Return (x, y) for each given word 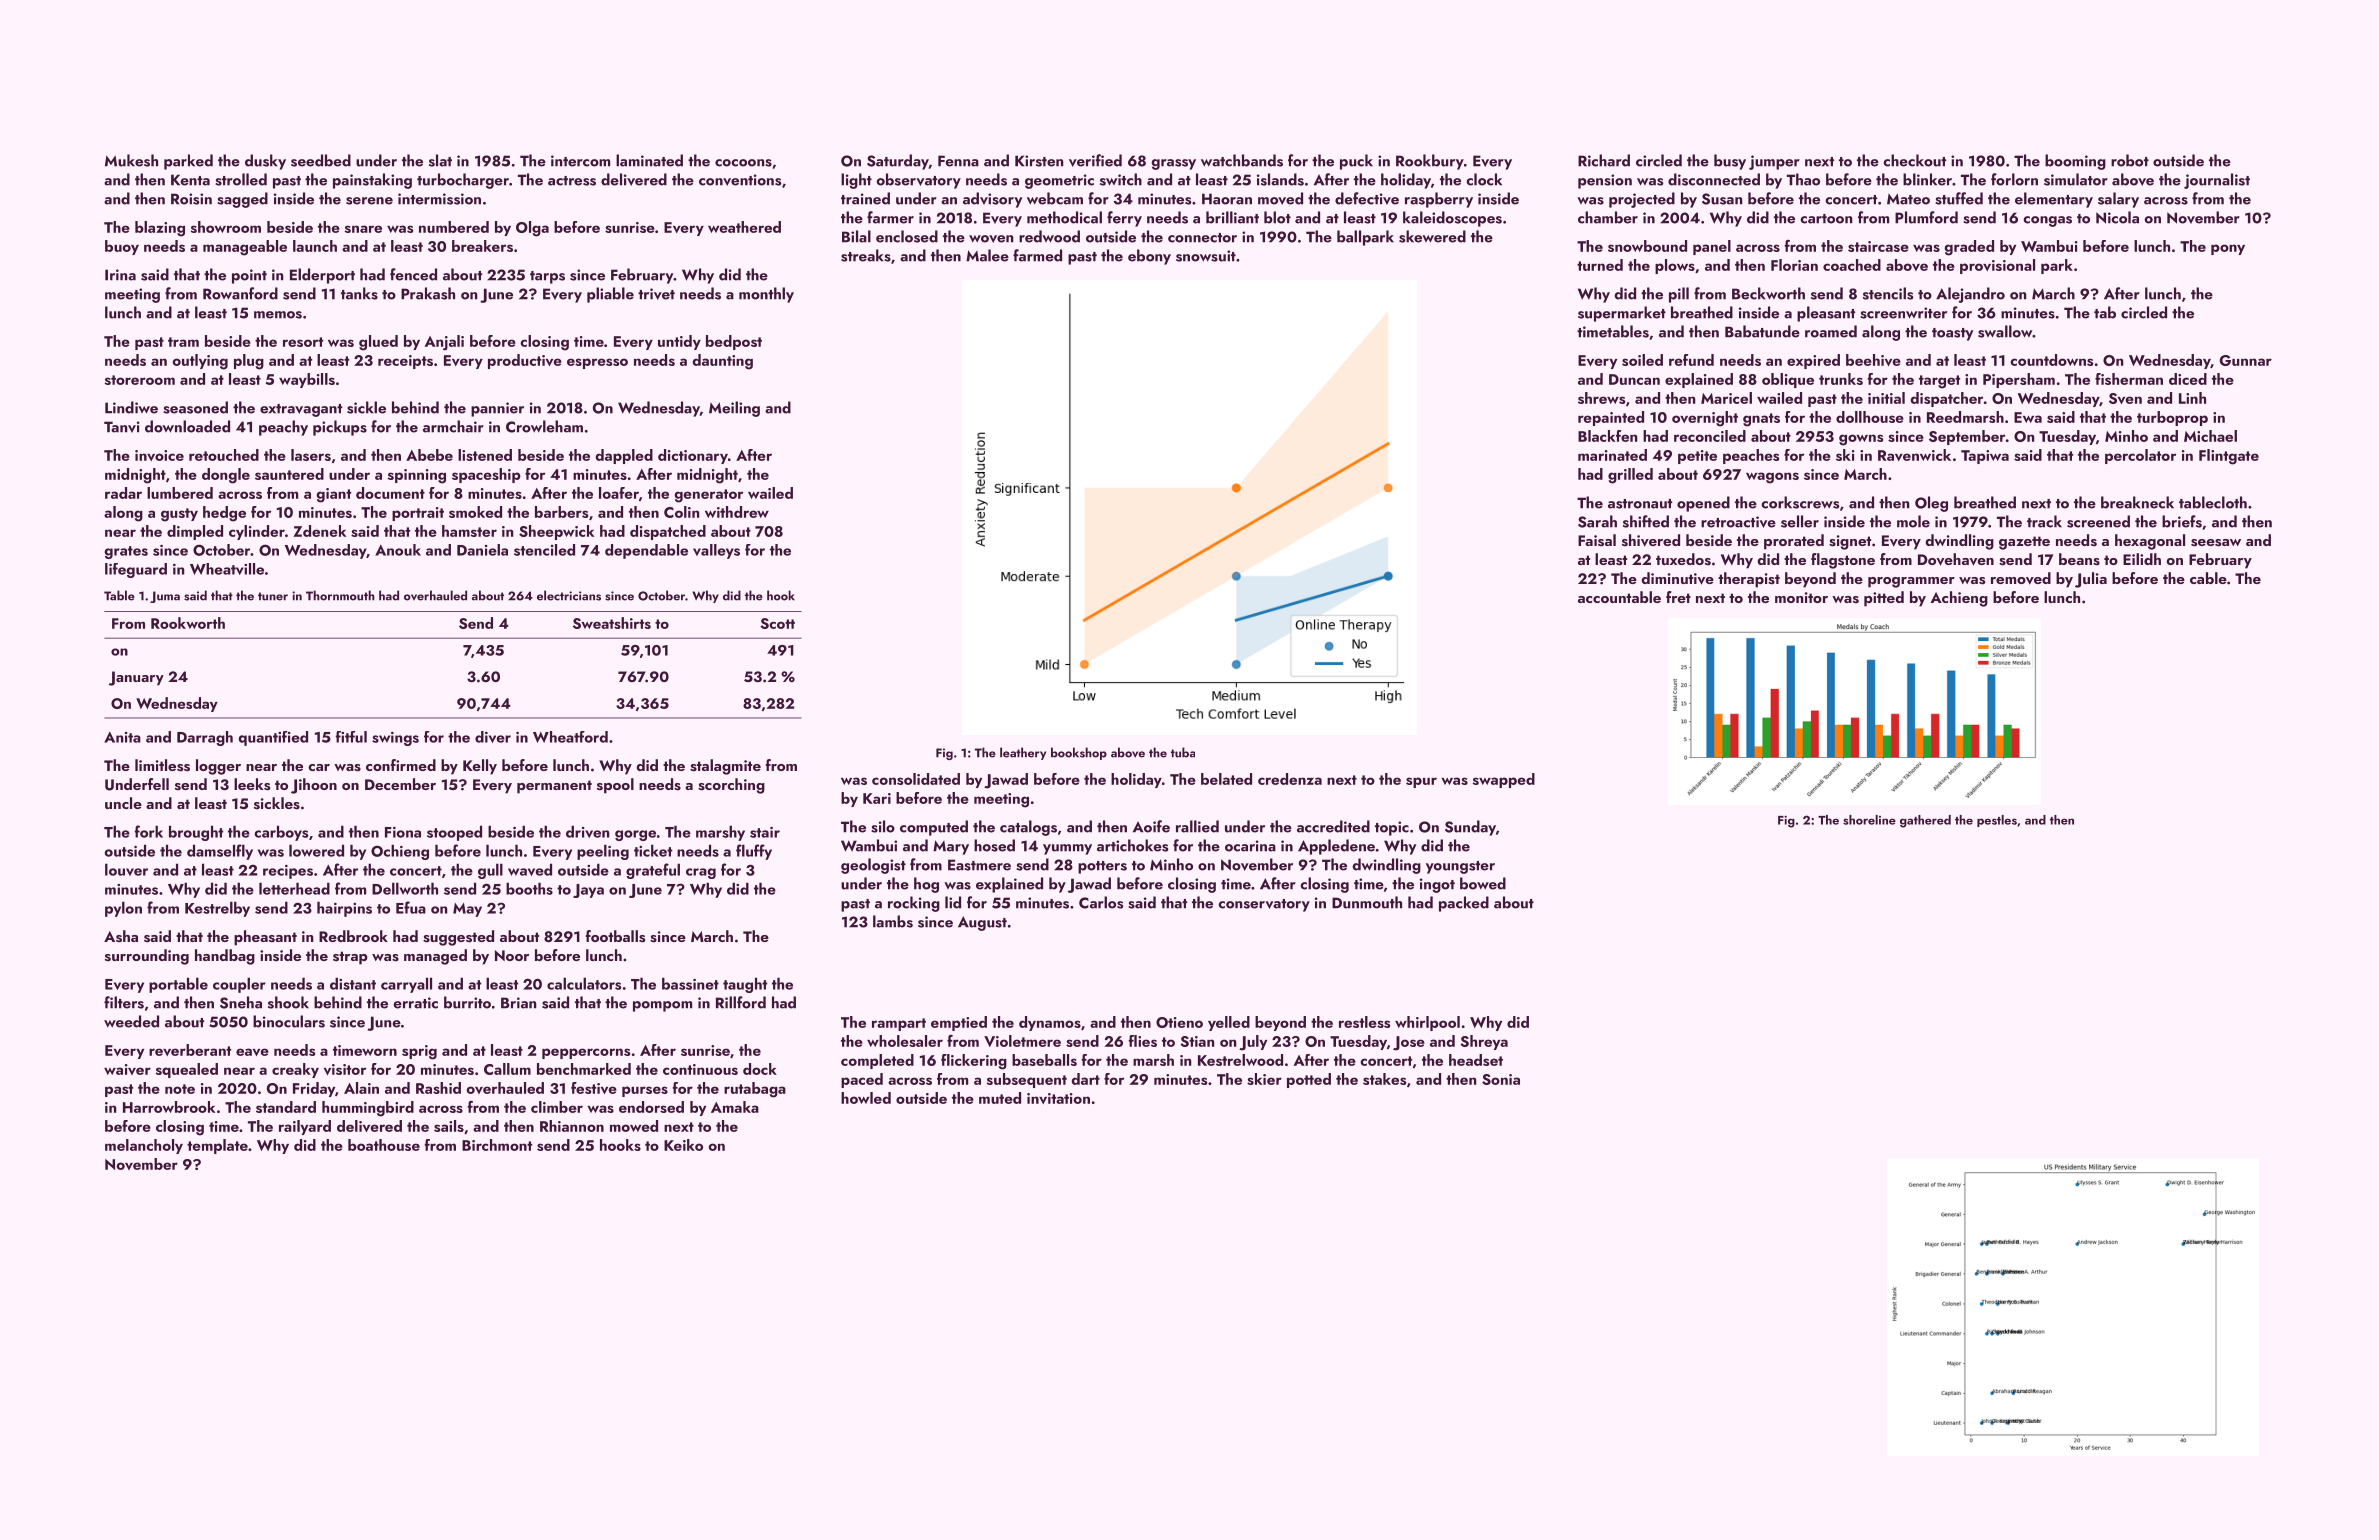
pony (2228, 249)
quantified (273, 738)
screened (2098, 521)
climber (557, 1107)
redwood (1049, 236)
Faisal (1597, 540)
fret (1678, 597)
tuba (1183, 752)
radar (123, 493)
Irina (120, 275)
